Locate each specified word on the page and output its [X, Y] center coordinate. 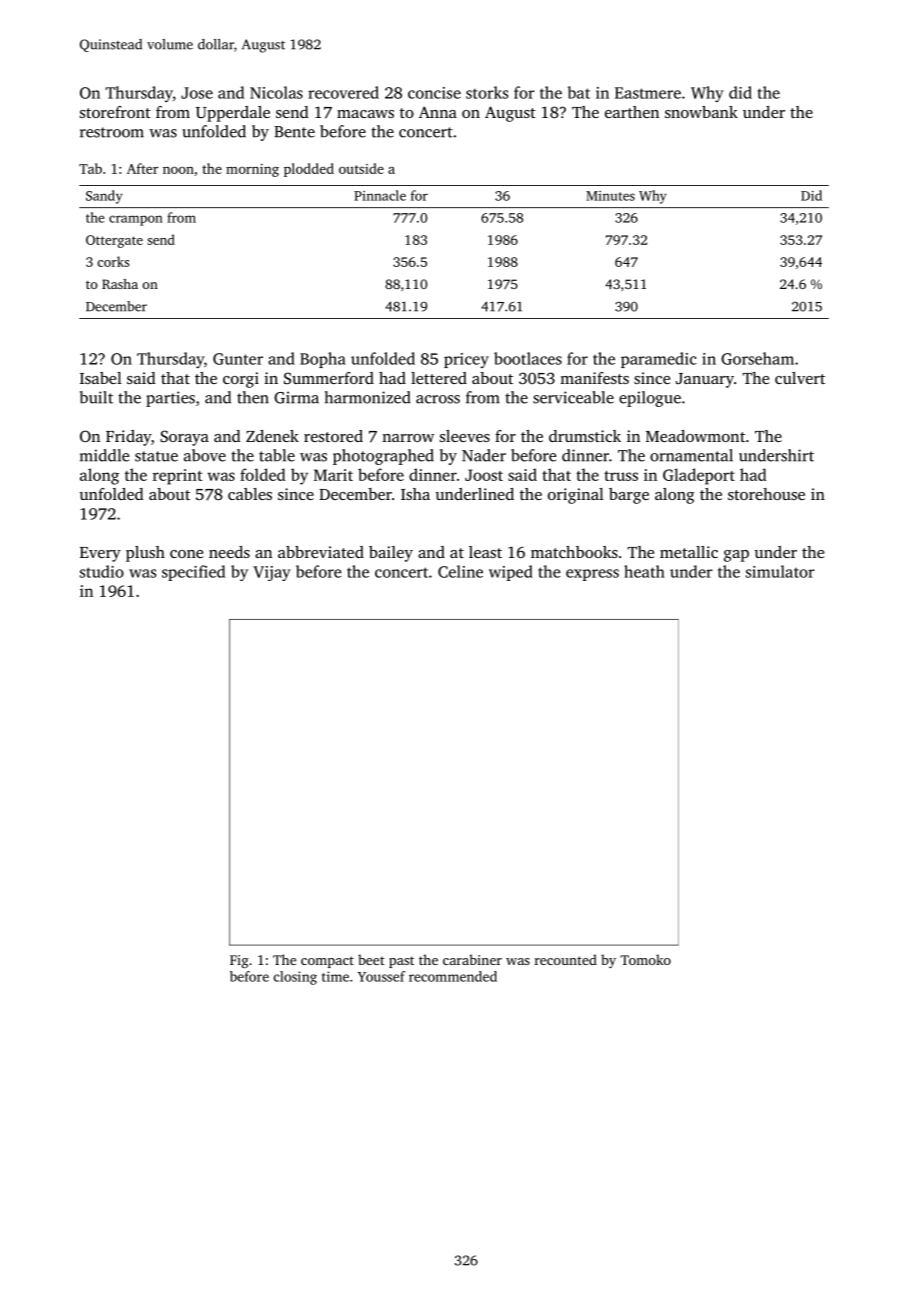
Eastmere [648, 93]
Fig [239, 961]
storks [487, 92]
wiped [511, 573]
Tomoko [645, 959]
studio [102, 571]
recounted [566, 959]
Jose [197, 93]
